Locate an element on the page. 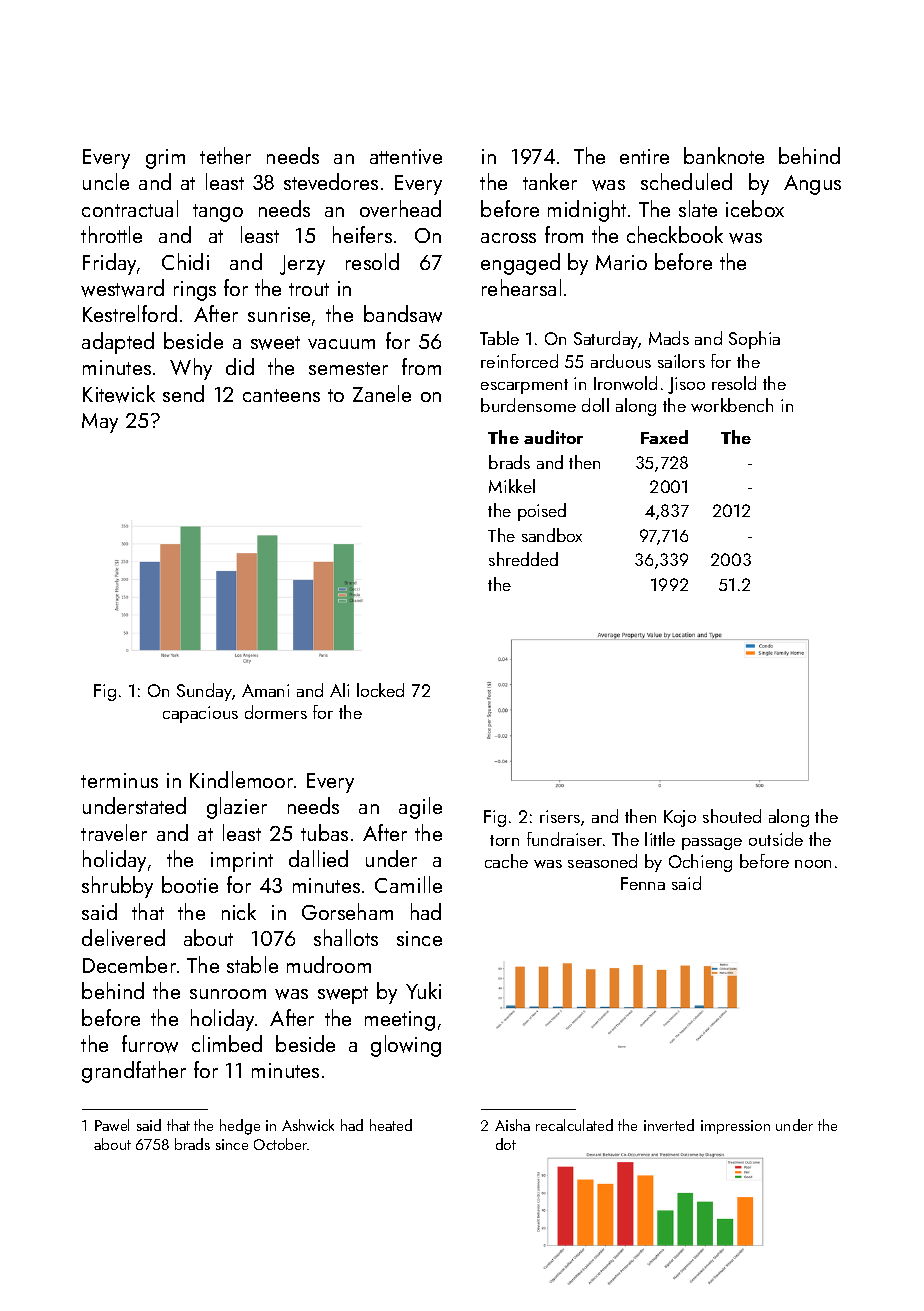  dot is located at coordinates (506, 1144).
